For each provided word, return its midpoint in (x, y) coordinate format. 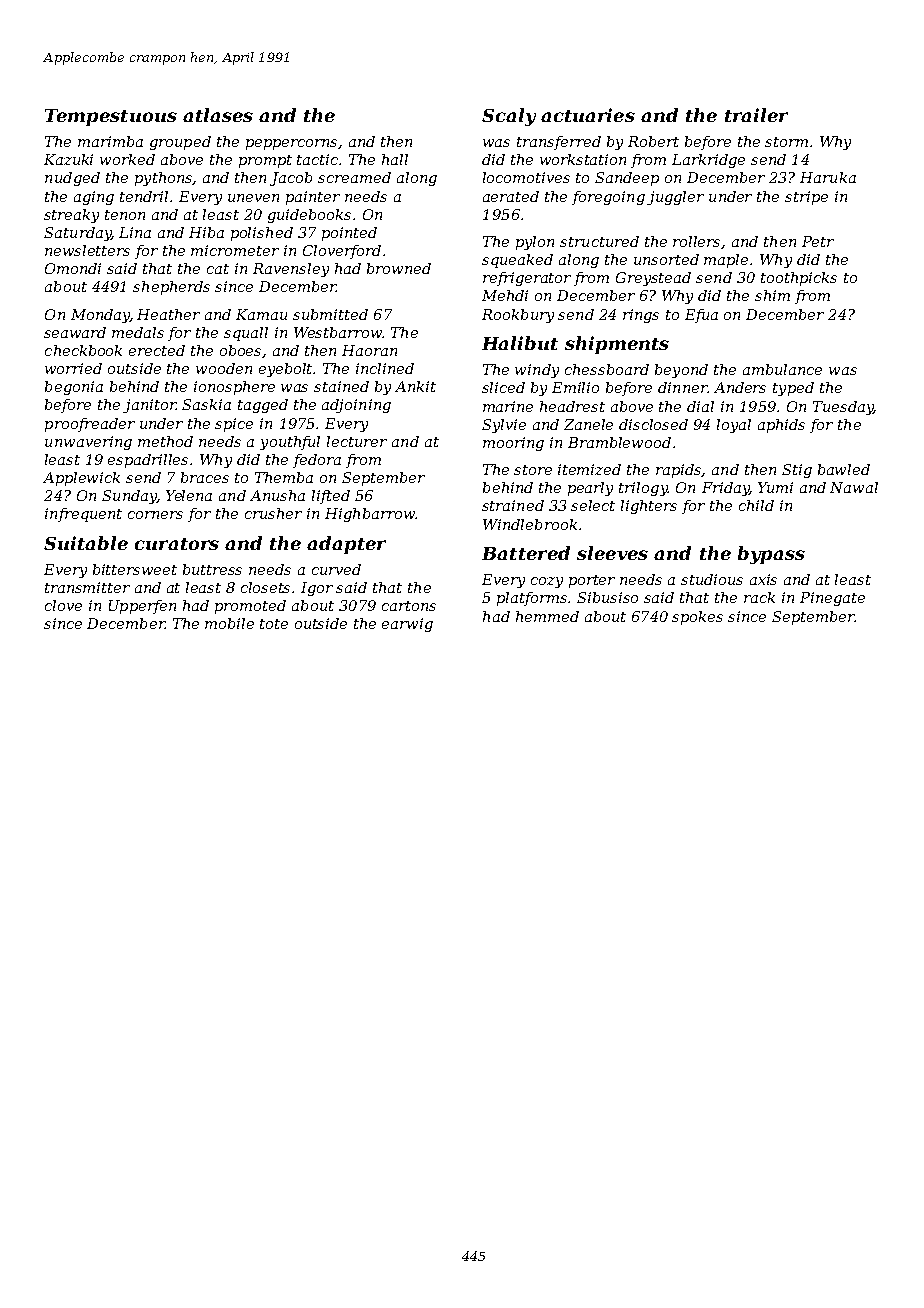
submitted (330, 314)
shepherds (171, 288)
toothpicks (799, 279)
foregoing (608, 198)
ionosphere (234, 388)
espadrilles (148, 461)
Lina (135, 232)
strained (513, 505)
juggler (675, 198)
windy (537, 371)
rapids (679, 471)
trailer (756, 115)
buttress (212, 569)
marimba (110, 141)
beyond (681, 371)
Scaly (509, 117)
